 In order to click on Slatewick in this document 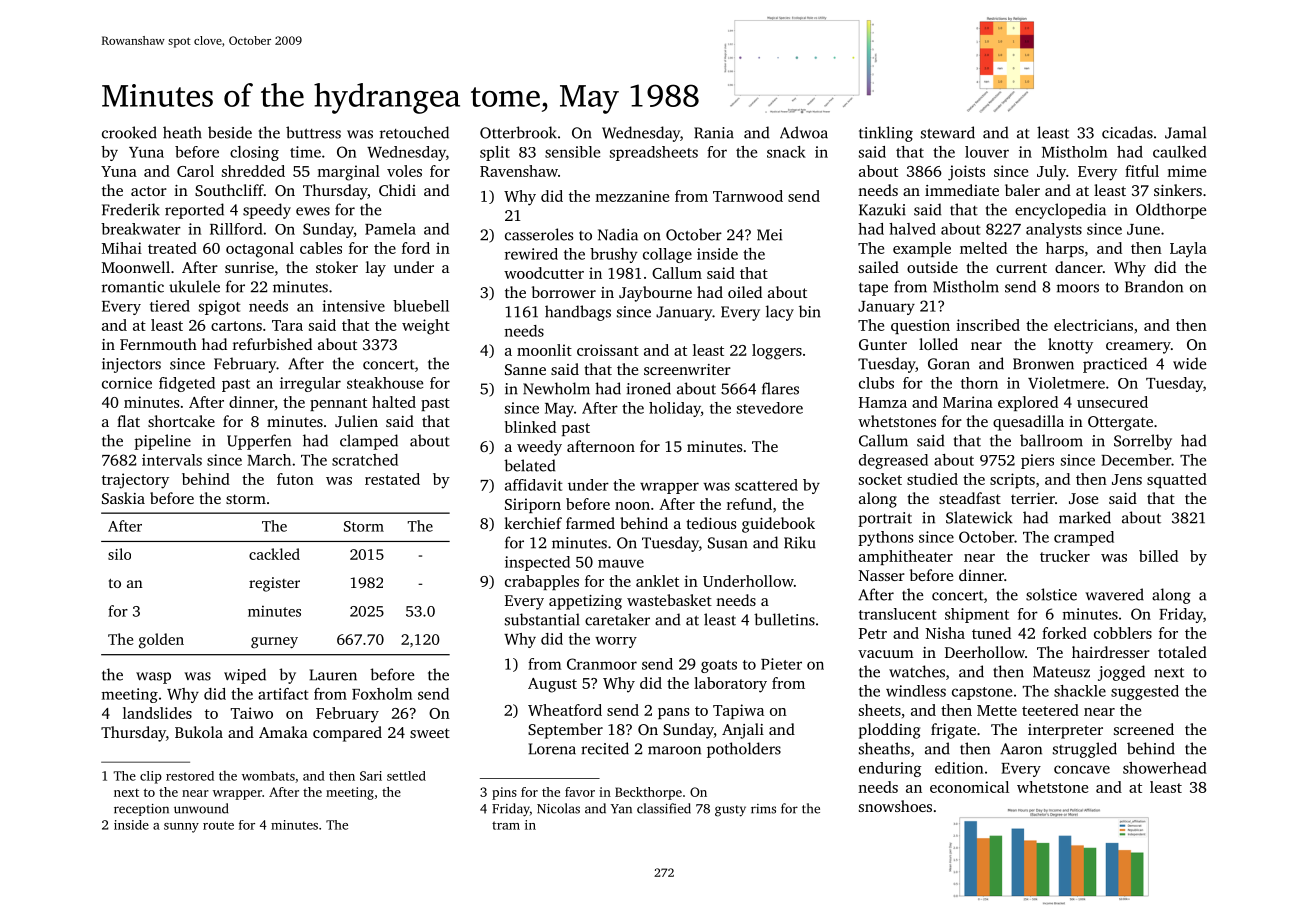, I will do `click(979, 517)`.
